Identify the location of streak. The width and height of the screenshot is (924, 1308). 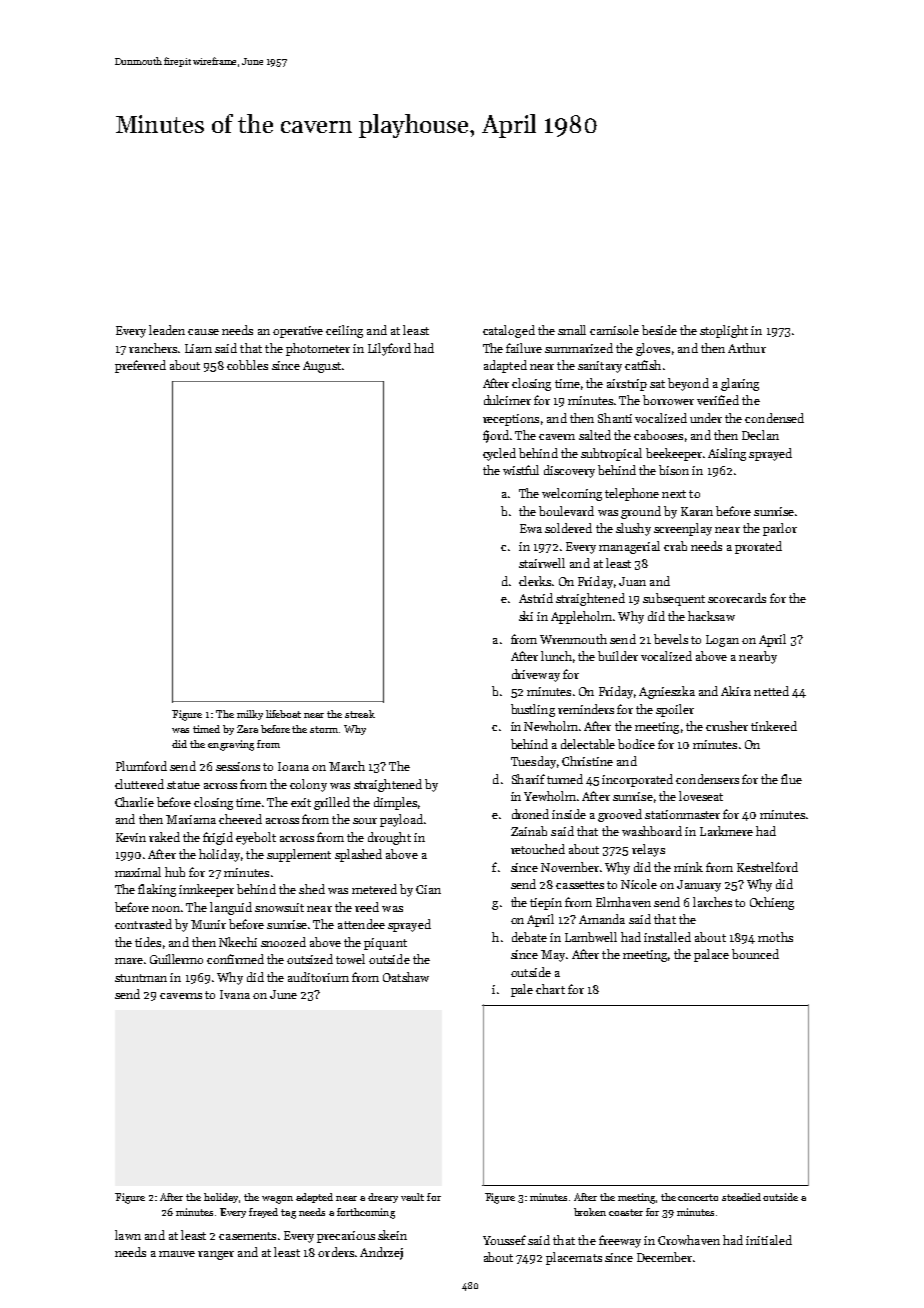
(360, 714).
